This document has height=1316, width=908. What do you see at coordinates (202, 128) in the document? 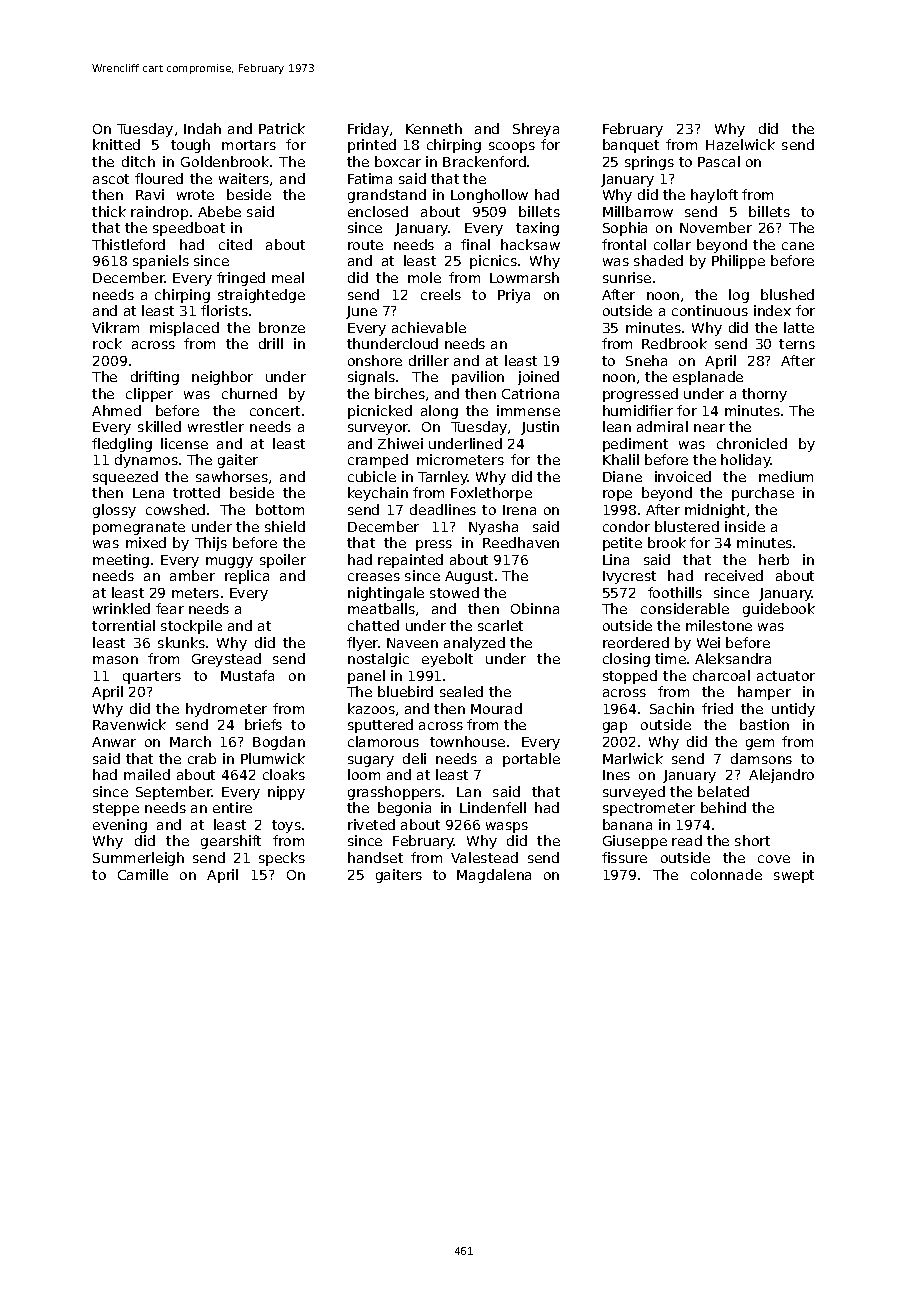
I see `Indah` at bounding box center [202, 128].
